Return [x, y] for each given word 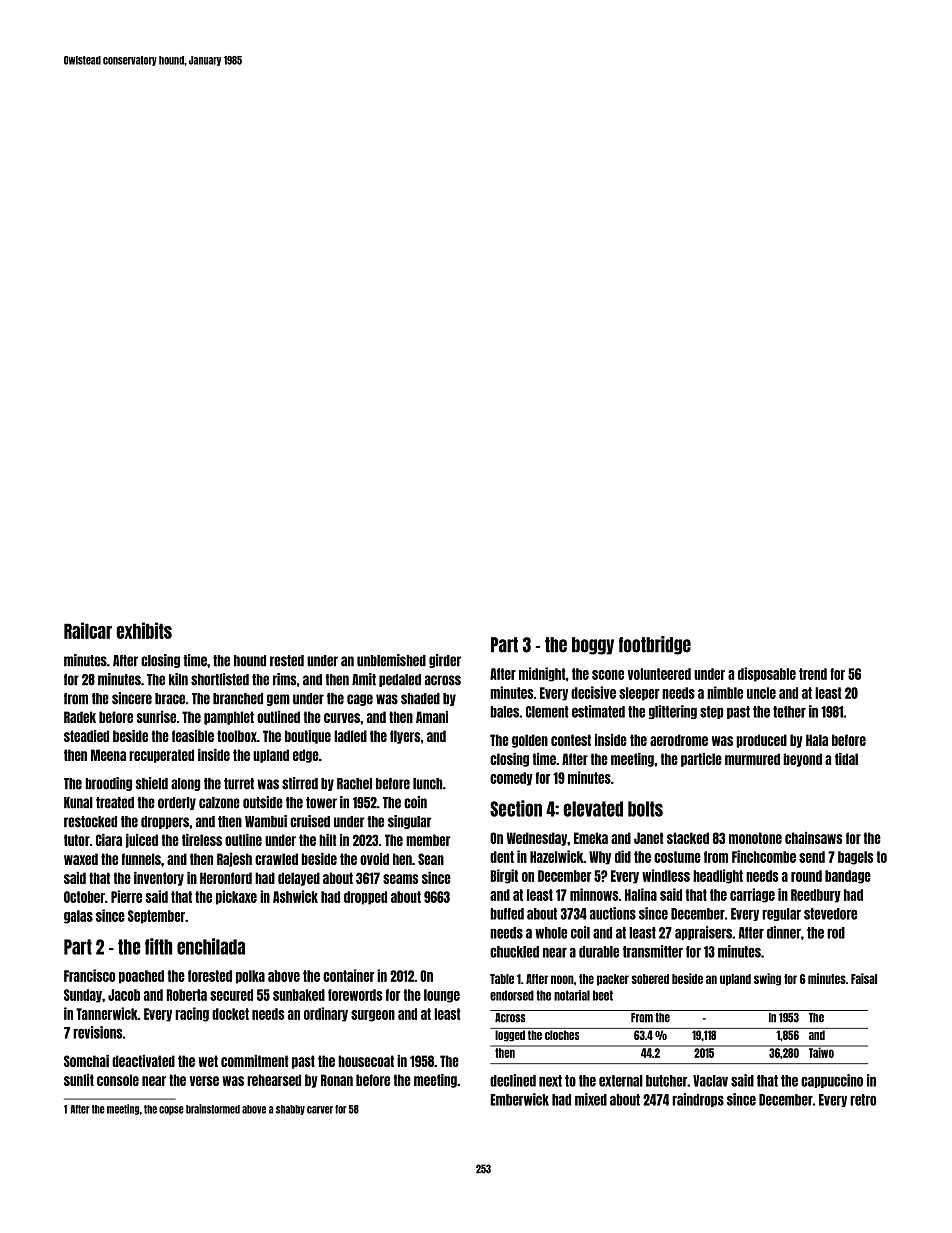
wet [208, 1061]
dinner [784, 932]
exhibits [144, 630]
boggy [593, 646]
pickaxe [236, 897]
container [348, 975]
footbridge [655, 645]
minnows [594, 894]
